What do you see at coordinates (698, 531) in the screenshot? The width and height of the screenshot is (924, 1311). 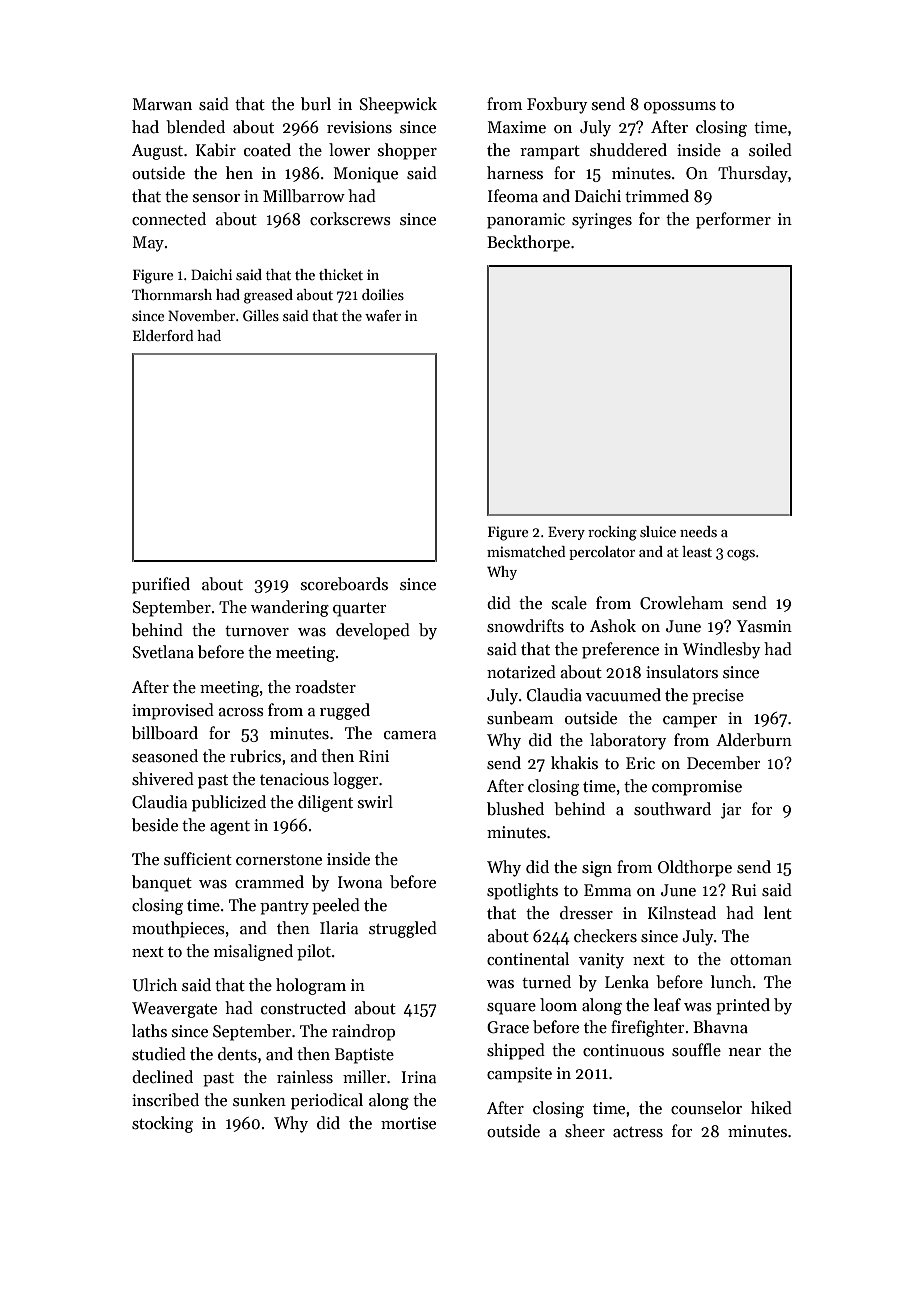 I see `needs` at bounding box center [698, 531].
